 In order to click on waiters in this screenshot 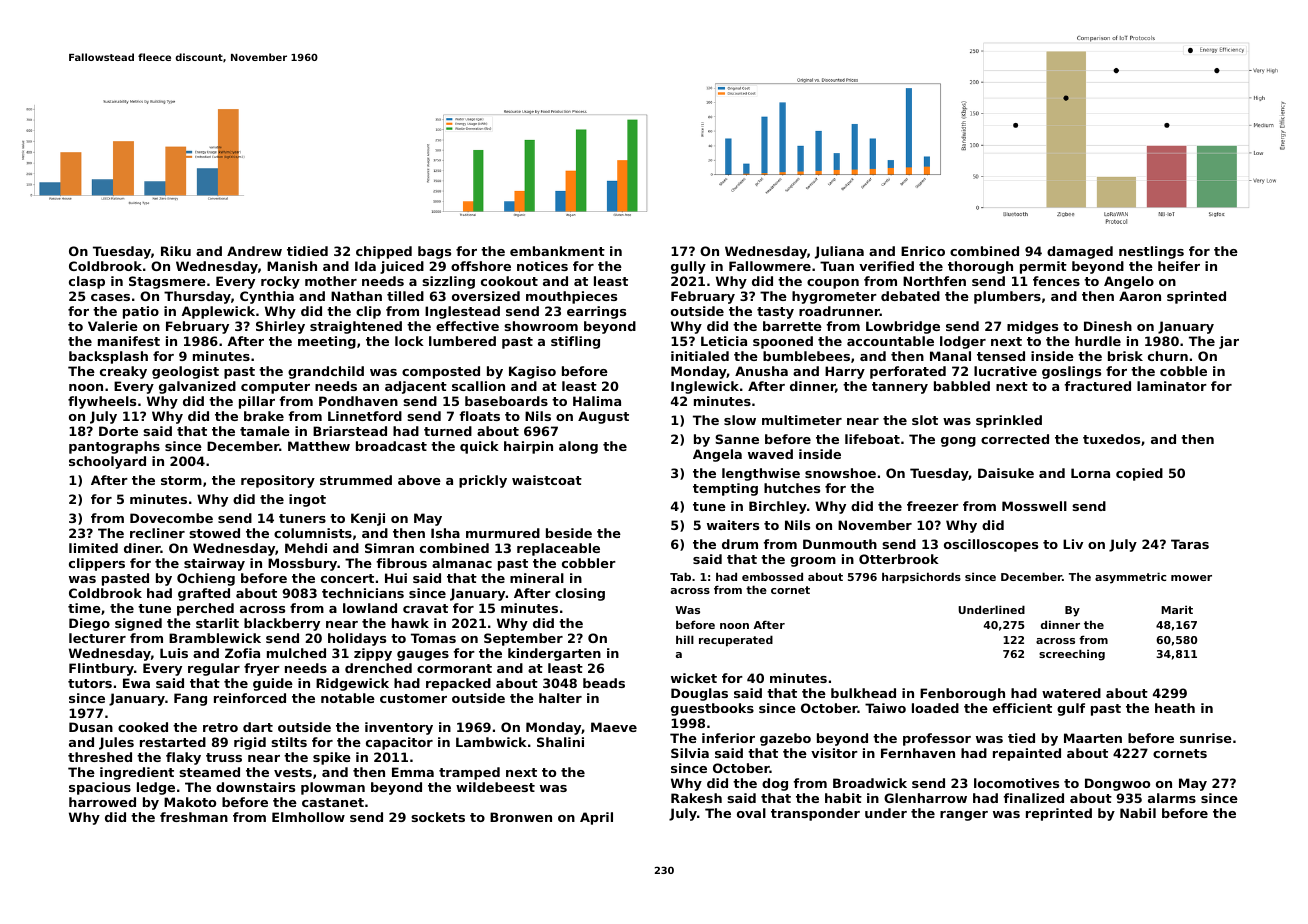, I will do `click(733, 525)`.
